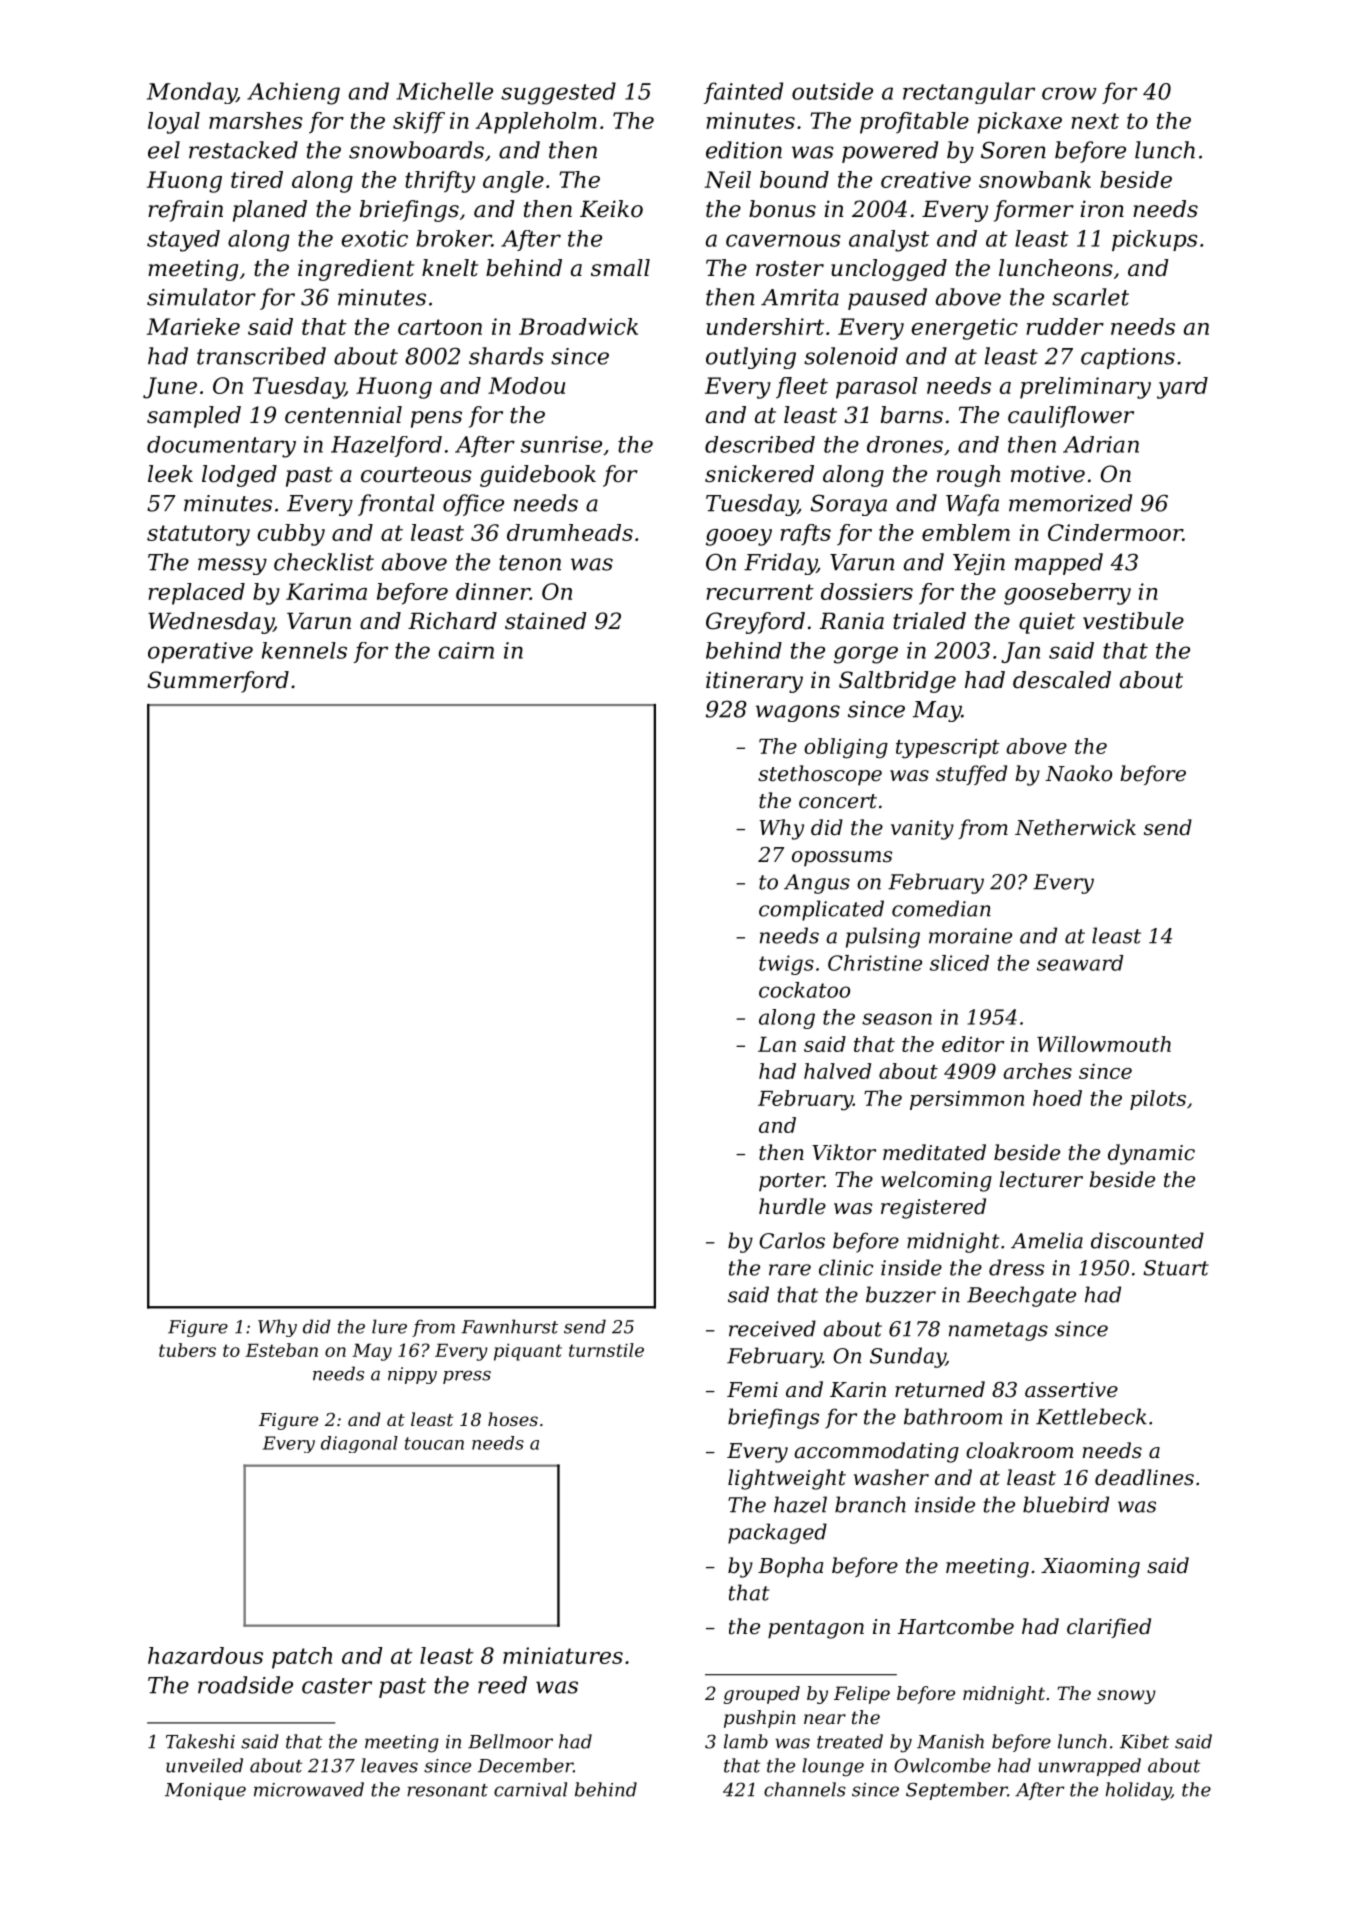  What do you see at coordinates (196, 594) in the screenshot?
I see `replaced` at bounding box center [196, 594].
